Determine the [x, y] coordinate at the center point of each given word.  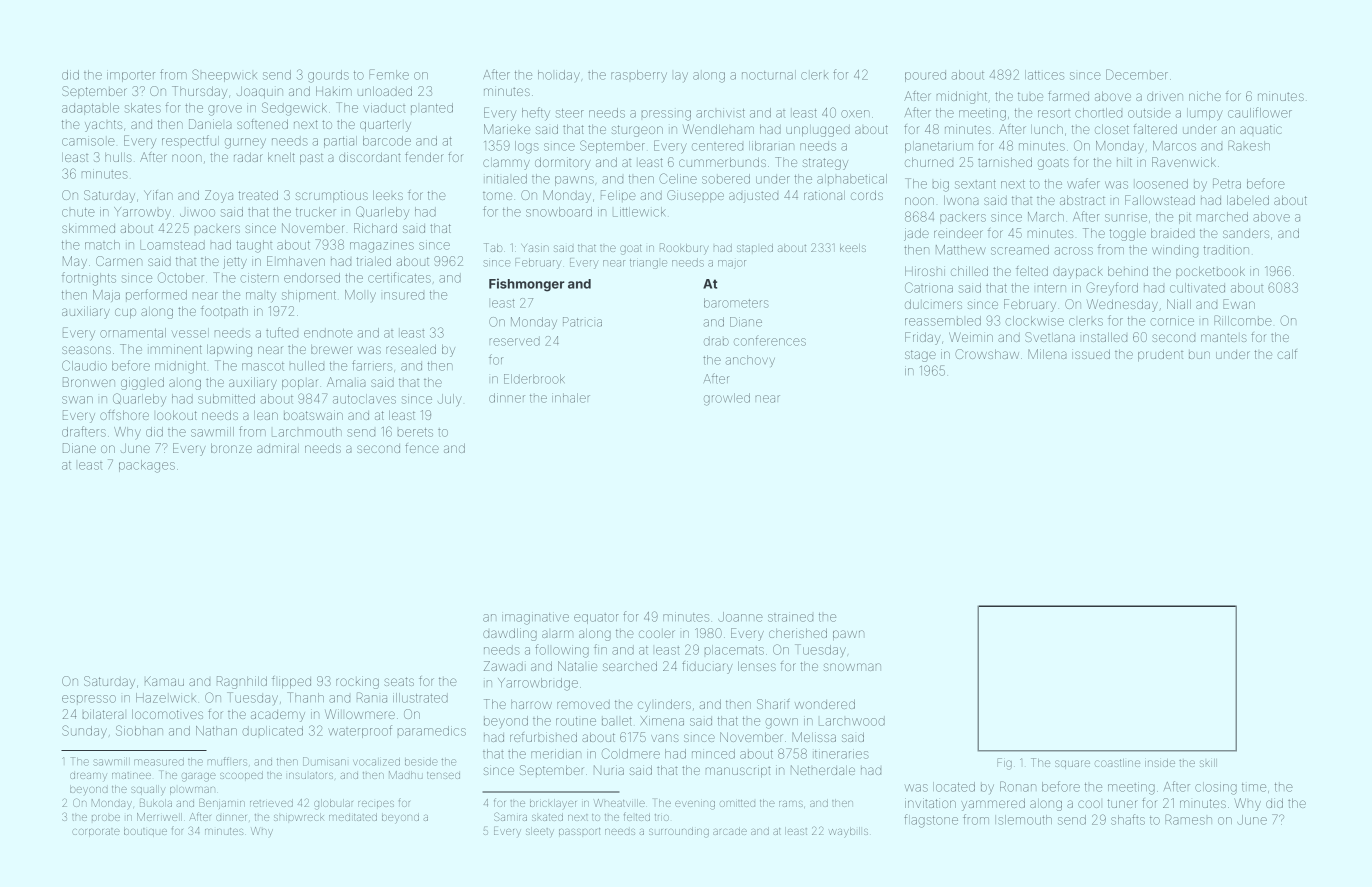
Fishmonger [527, 285]
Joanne [740, 617]
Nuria [609, 770]
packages [147, 466]
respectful [190, 140]
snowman [852, 667]
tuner [1122, 803]
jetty [235, 262]
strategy [825, 164]
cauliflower [1260, 112]
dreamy [88, 777]
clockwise [1034, 321]
